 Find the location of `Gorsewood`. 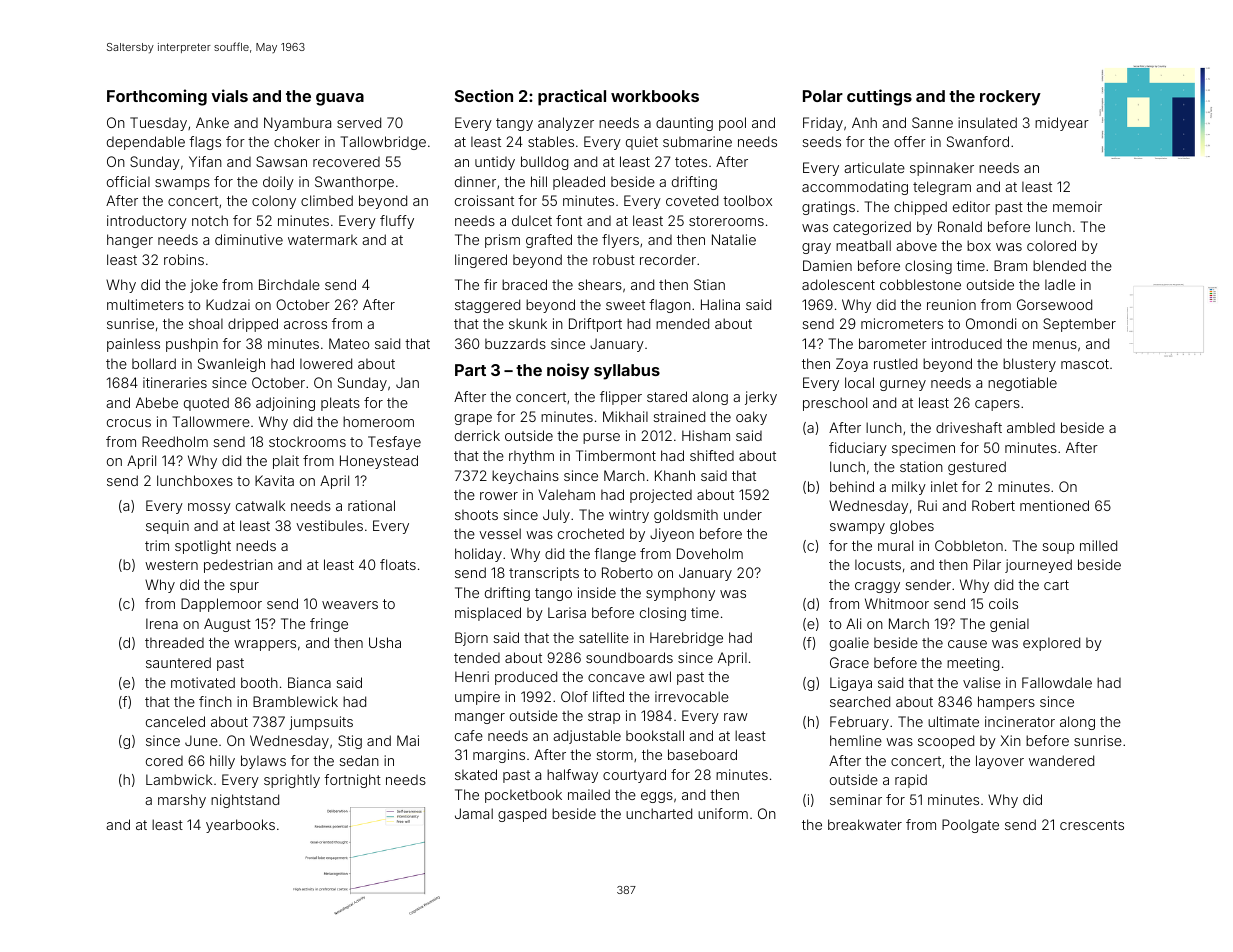

Gorsewood is located at coordinates (1054, 304).
